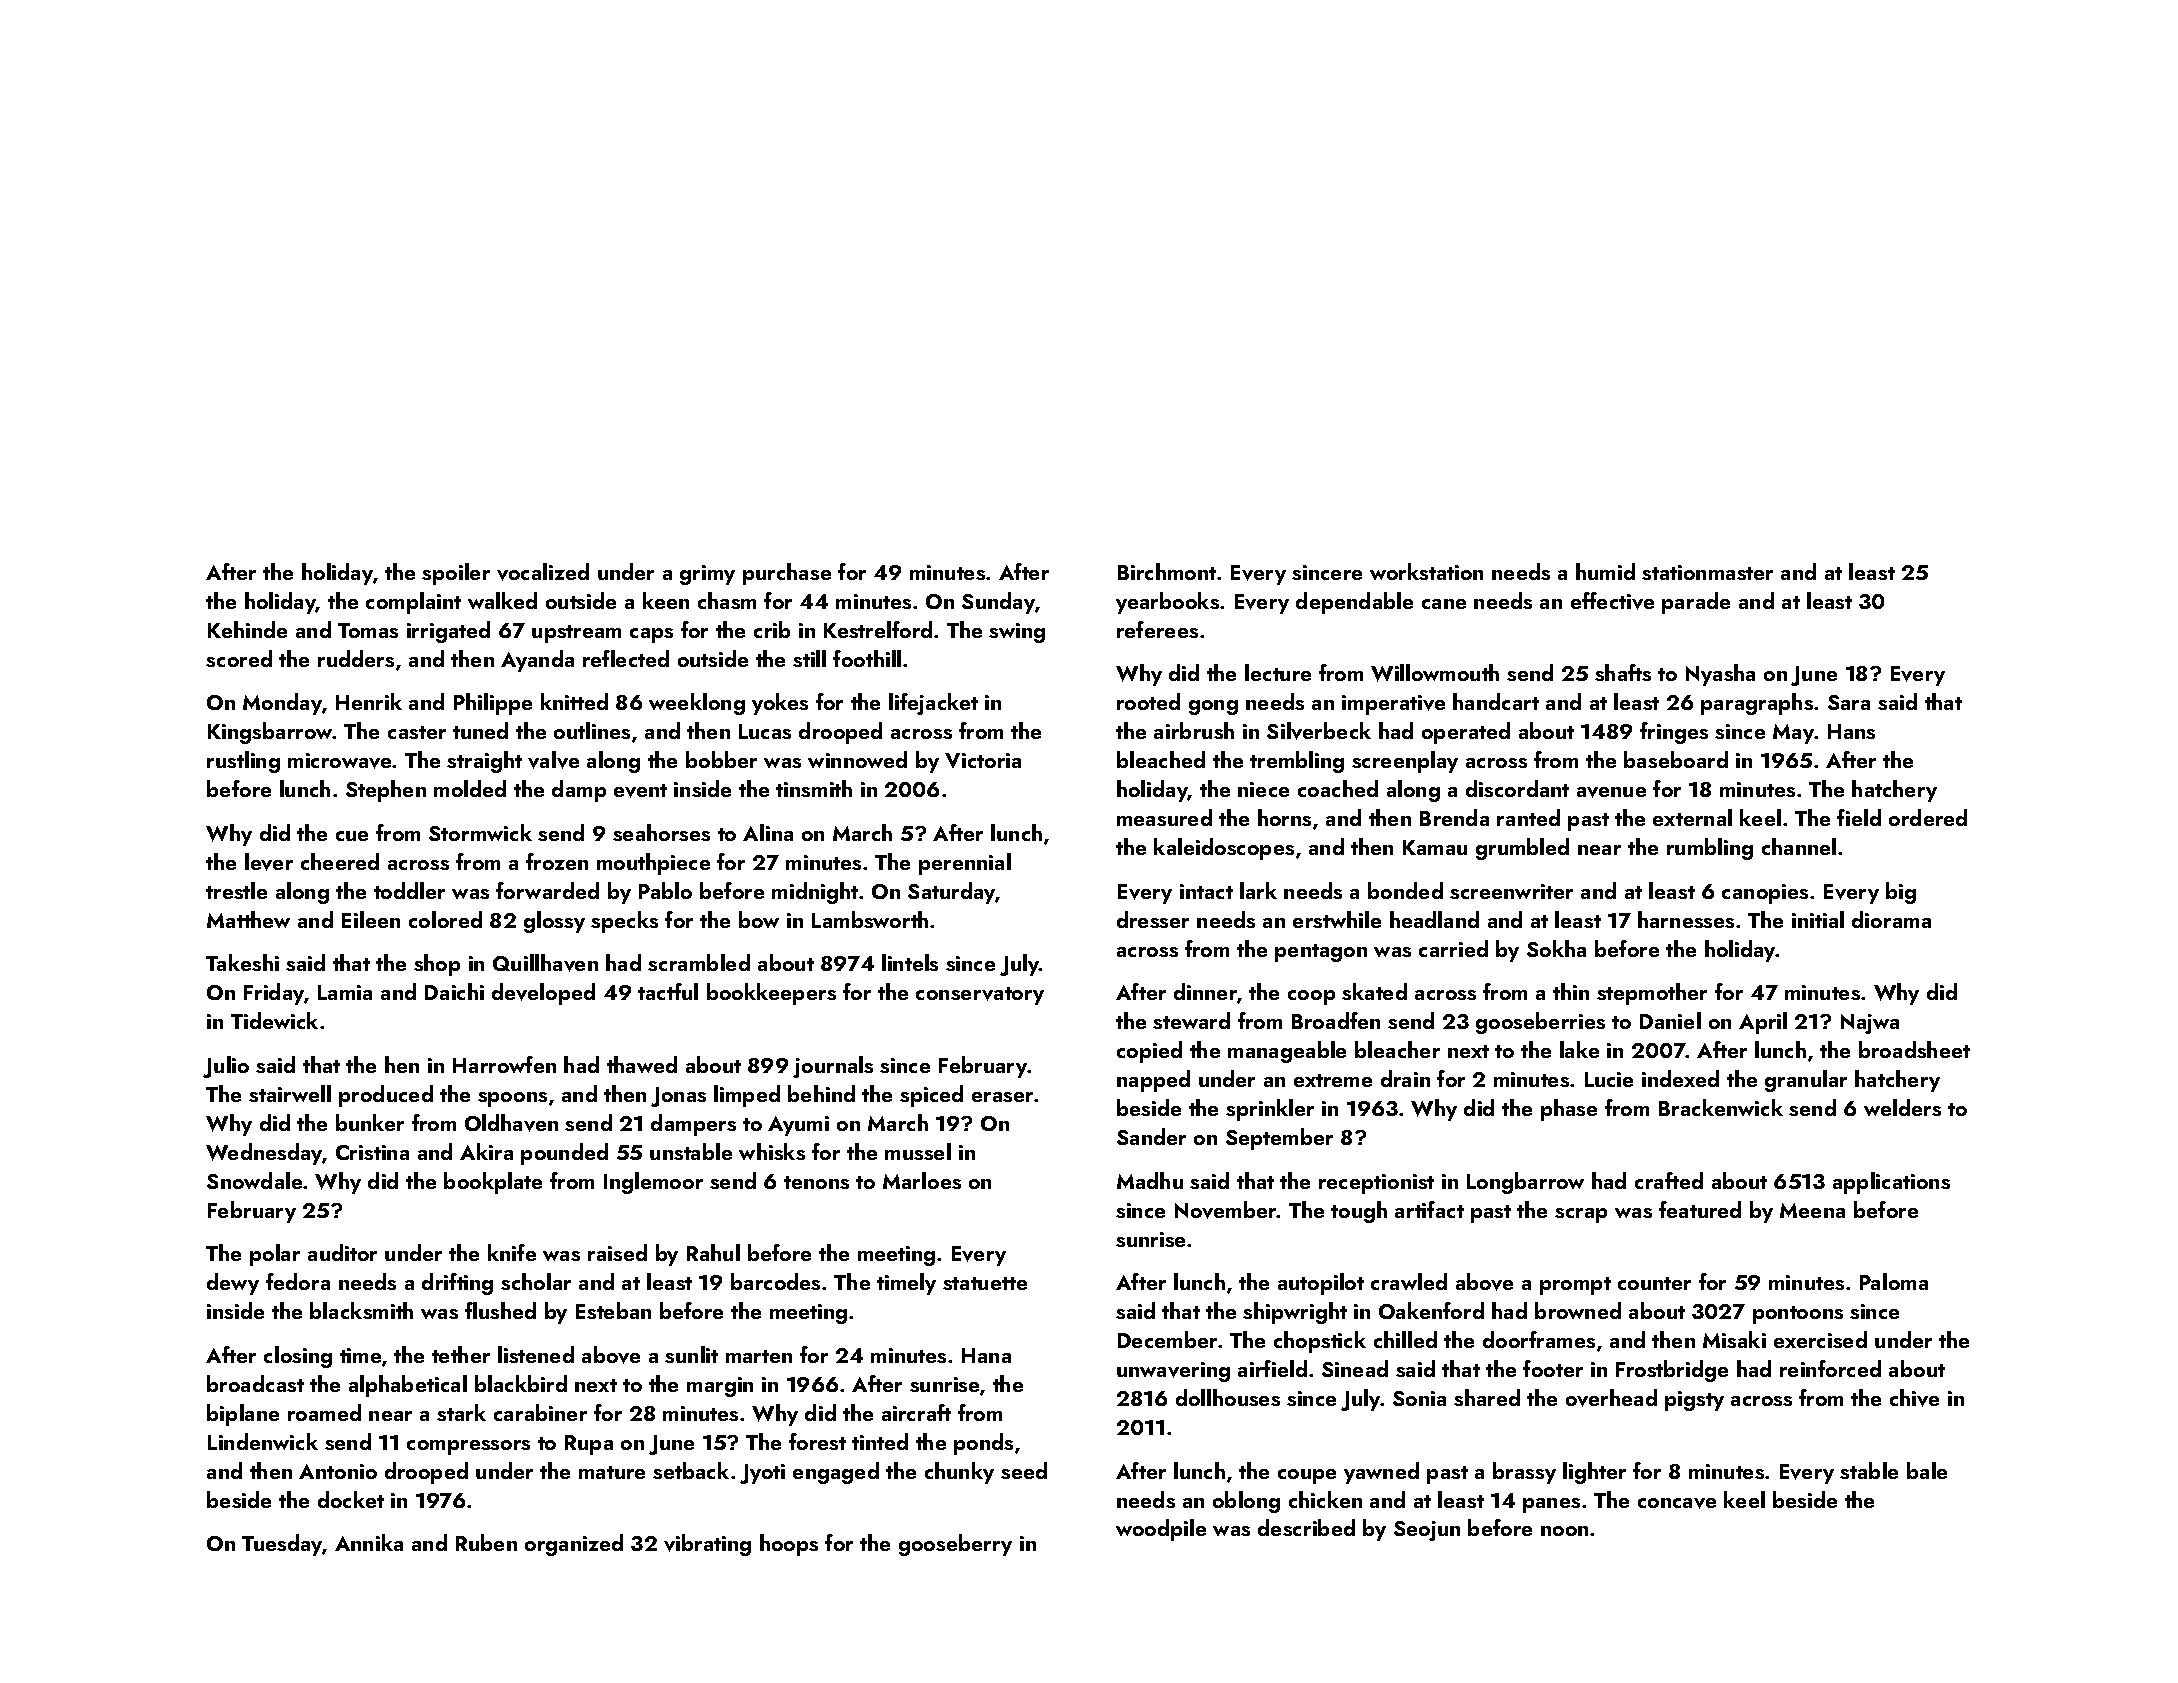 The width and height of the page is (2178, 1683). What do you see at coordinates (543, 994) in the page?
I see `developed` at bounding box center [543, 994].
